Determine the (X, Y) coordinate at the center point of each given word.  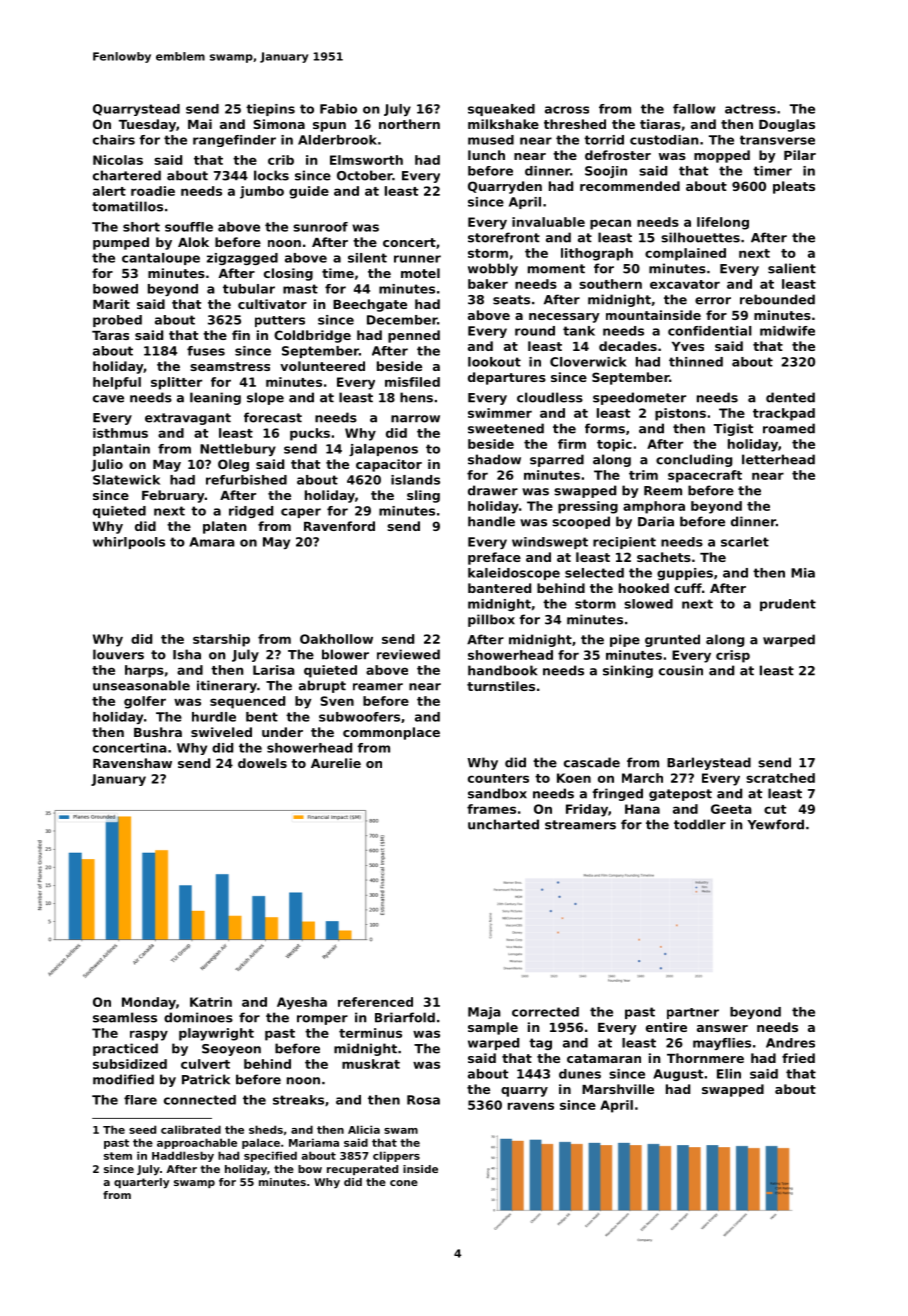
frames (491, 809)
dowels (262, 763)
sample (493, 1028)
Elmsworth (366, 160)
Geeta (731, 809)
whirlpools (129, 543)
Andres (790, 1043)
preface (494, 558)
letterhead (778, 459)
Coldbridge (312, 336)
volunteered (322, 366)
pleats (794, 187)
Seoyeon (231, 1050)
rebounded (777, 299)
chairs (114, 140)
